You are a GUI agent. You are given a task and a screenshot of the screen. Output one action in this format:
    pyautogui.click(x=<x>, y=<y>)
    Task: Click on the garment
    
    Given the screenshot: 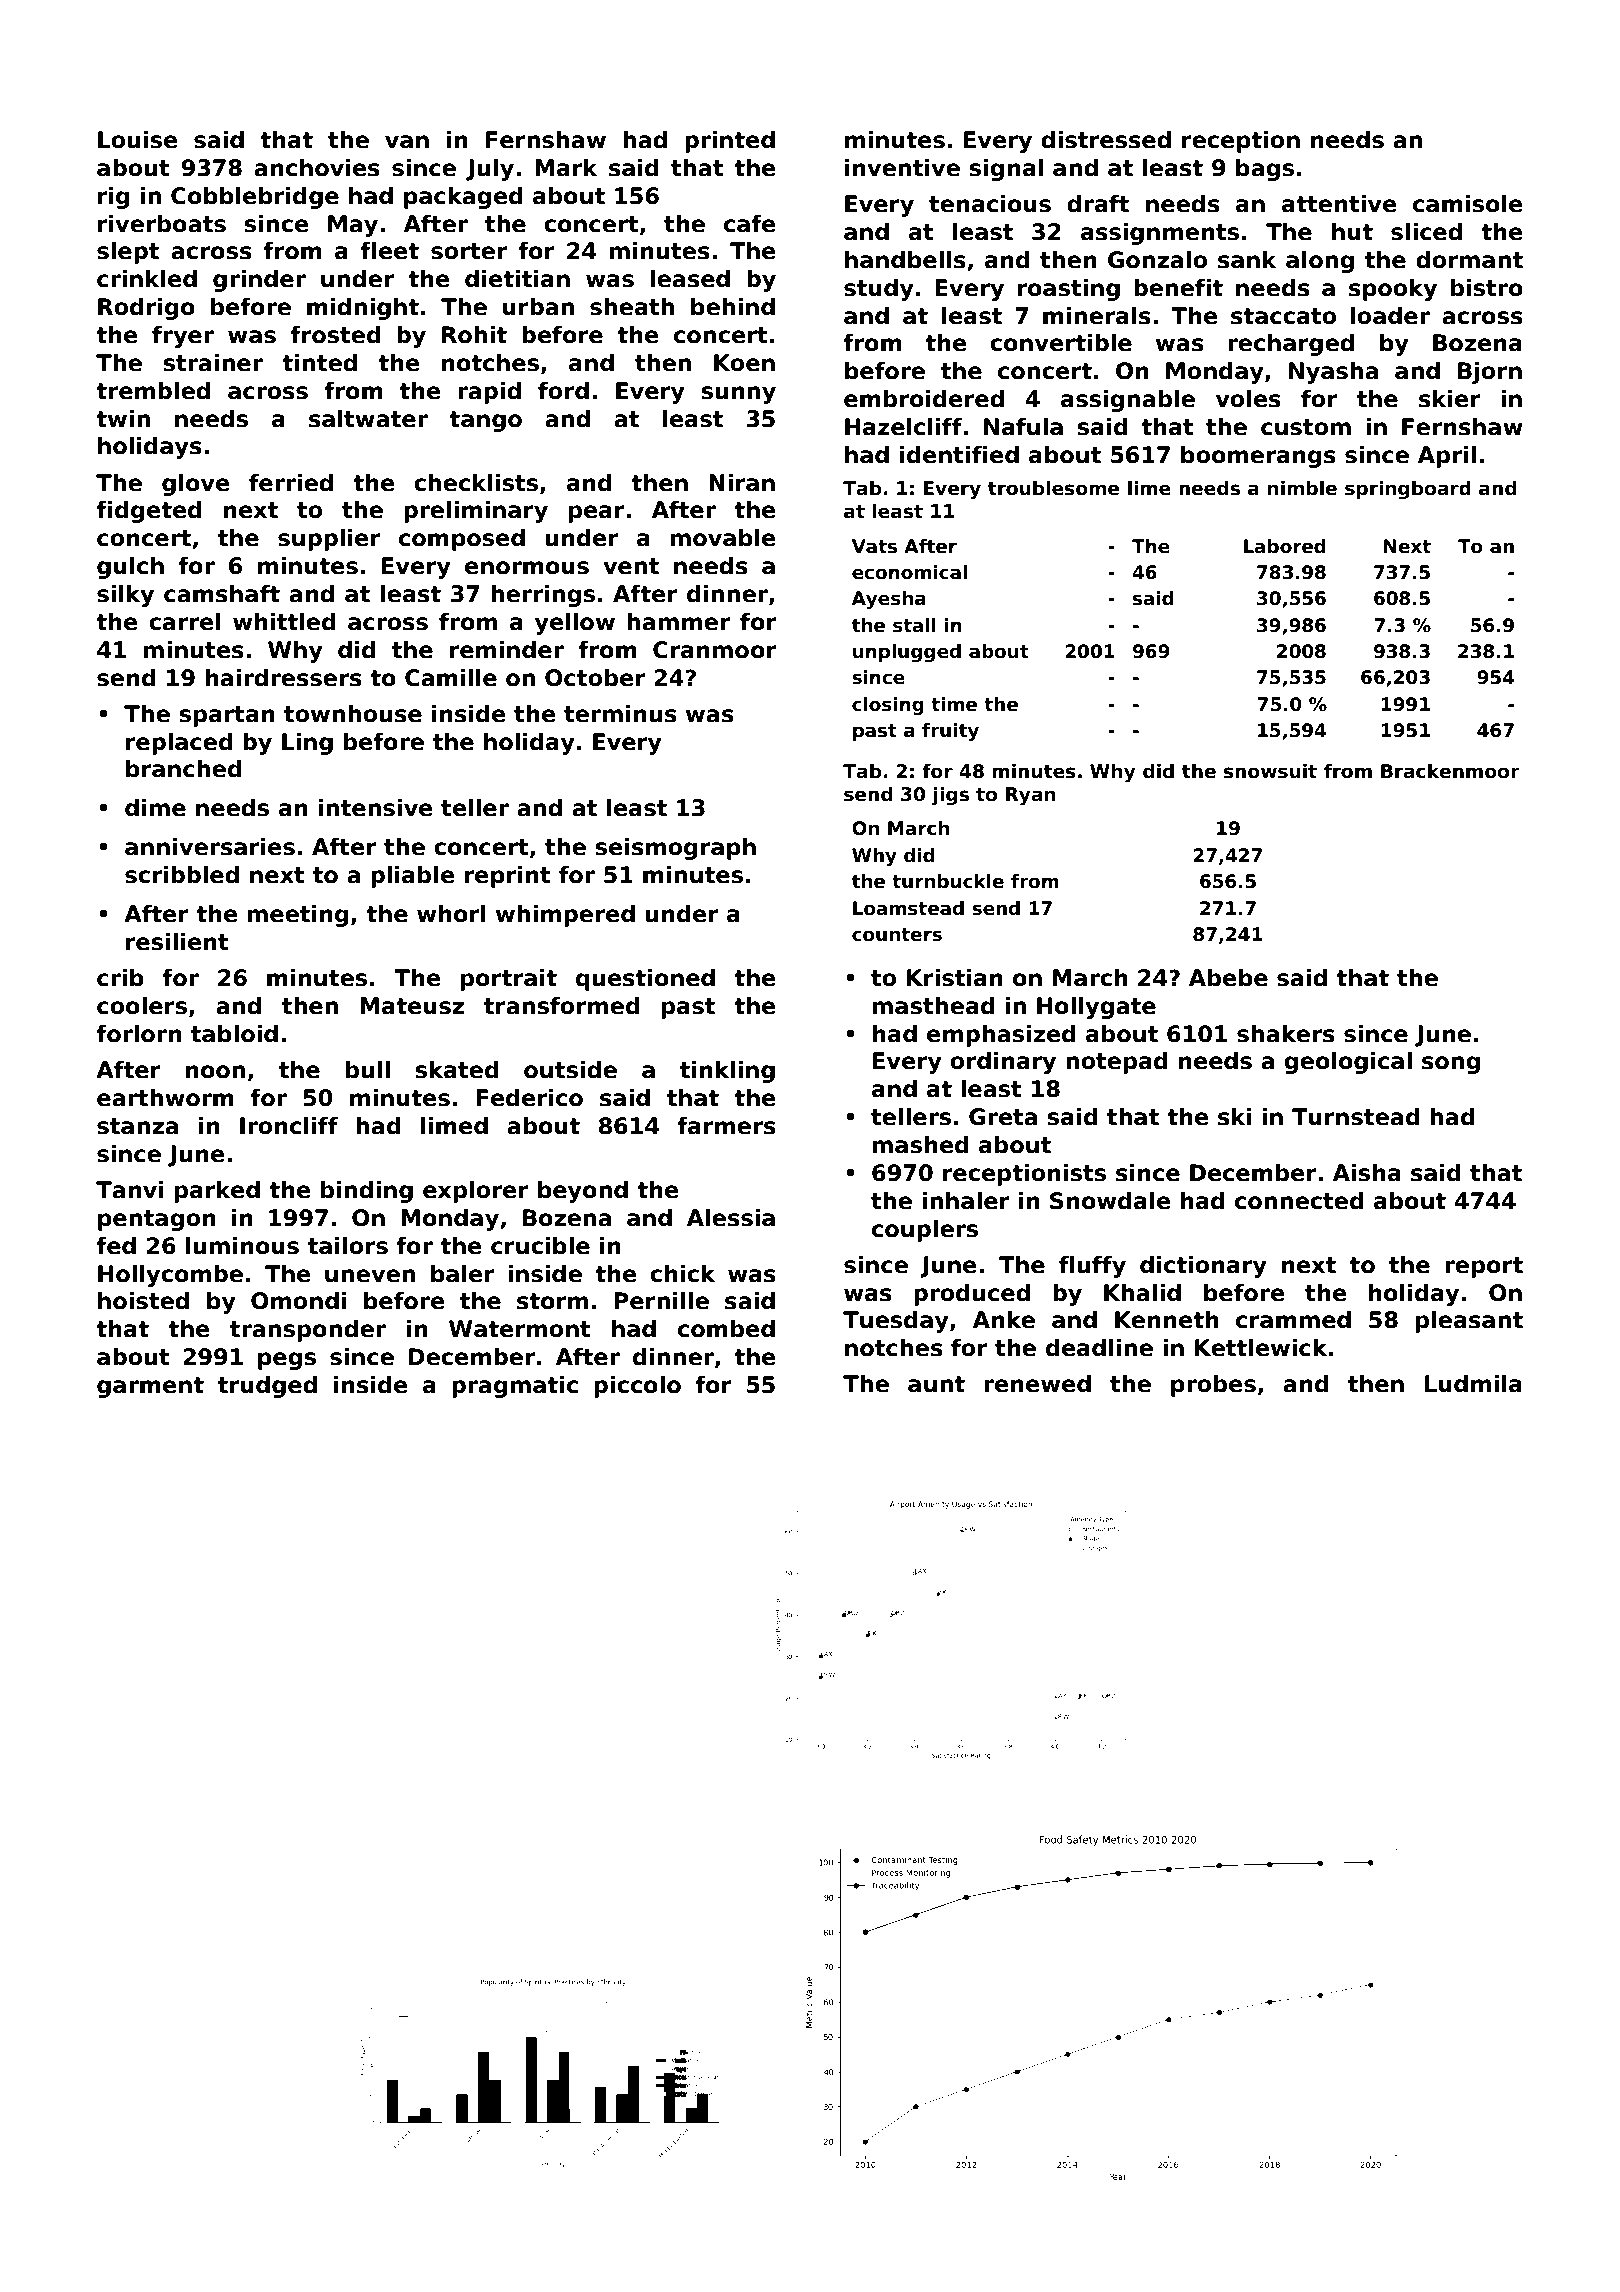 What is the action you would take?
    pyautogui.click(x=150, y=1387)
